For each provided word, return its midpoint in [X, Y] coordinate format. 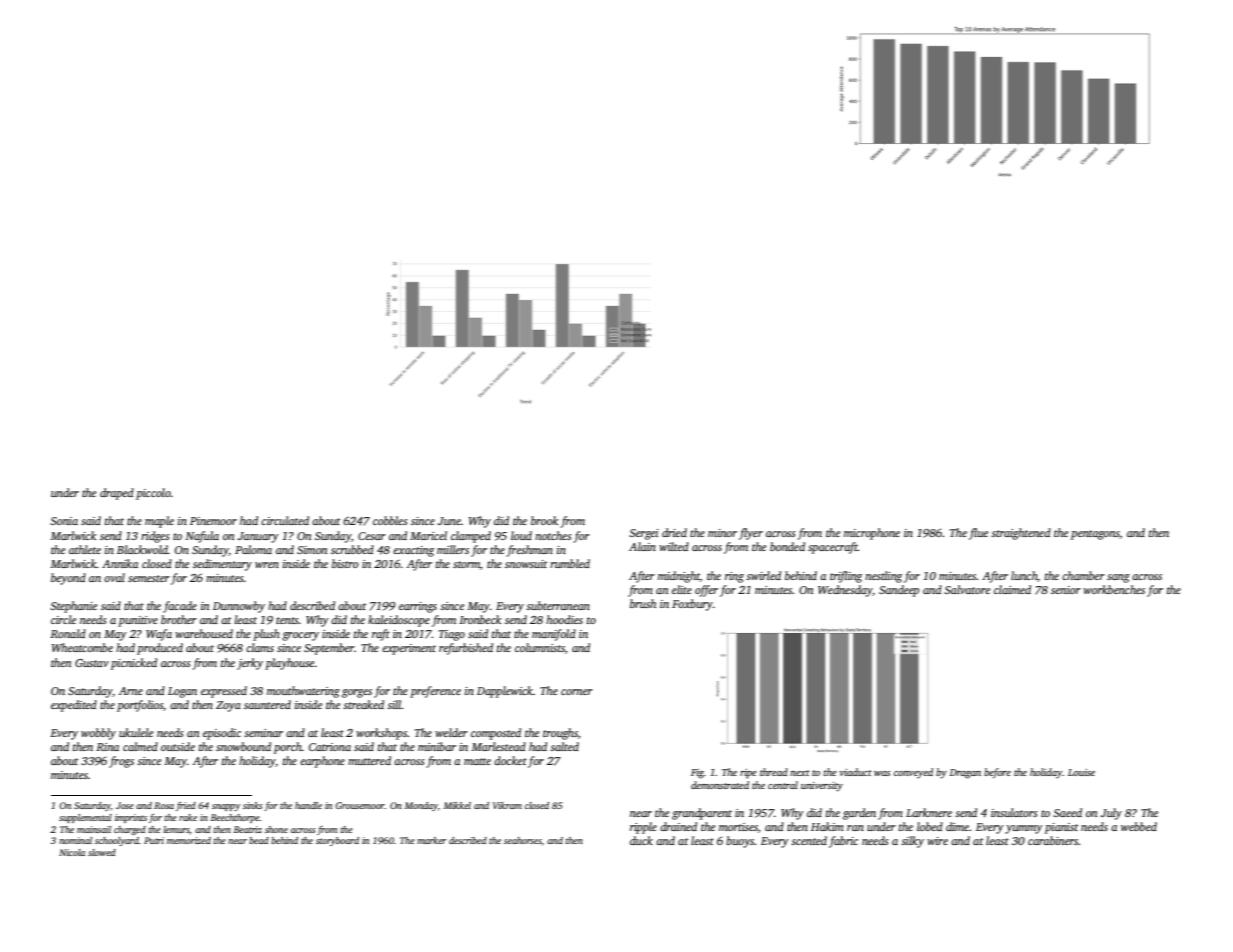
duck [641, 840]
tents [287, 620]
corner [577, 692]
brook [544, 520]
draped [117, 494]
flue [978, 534]
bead [259, 840]
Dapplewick [505, 692]
